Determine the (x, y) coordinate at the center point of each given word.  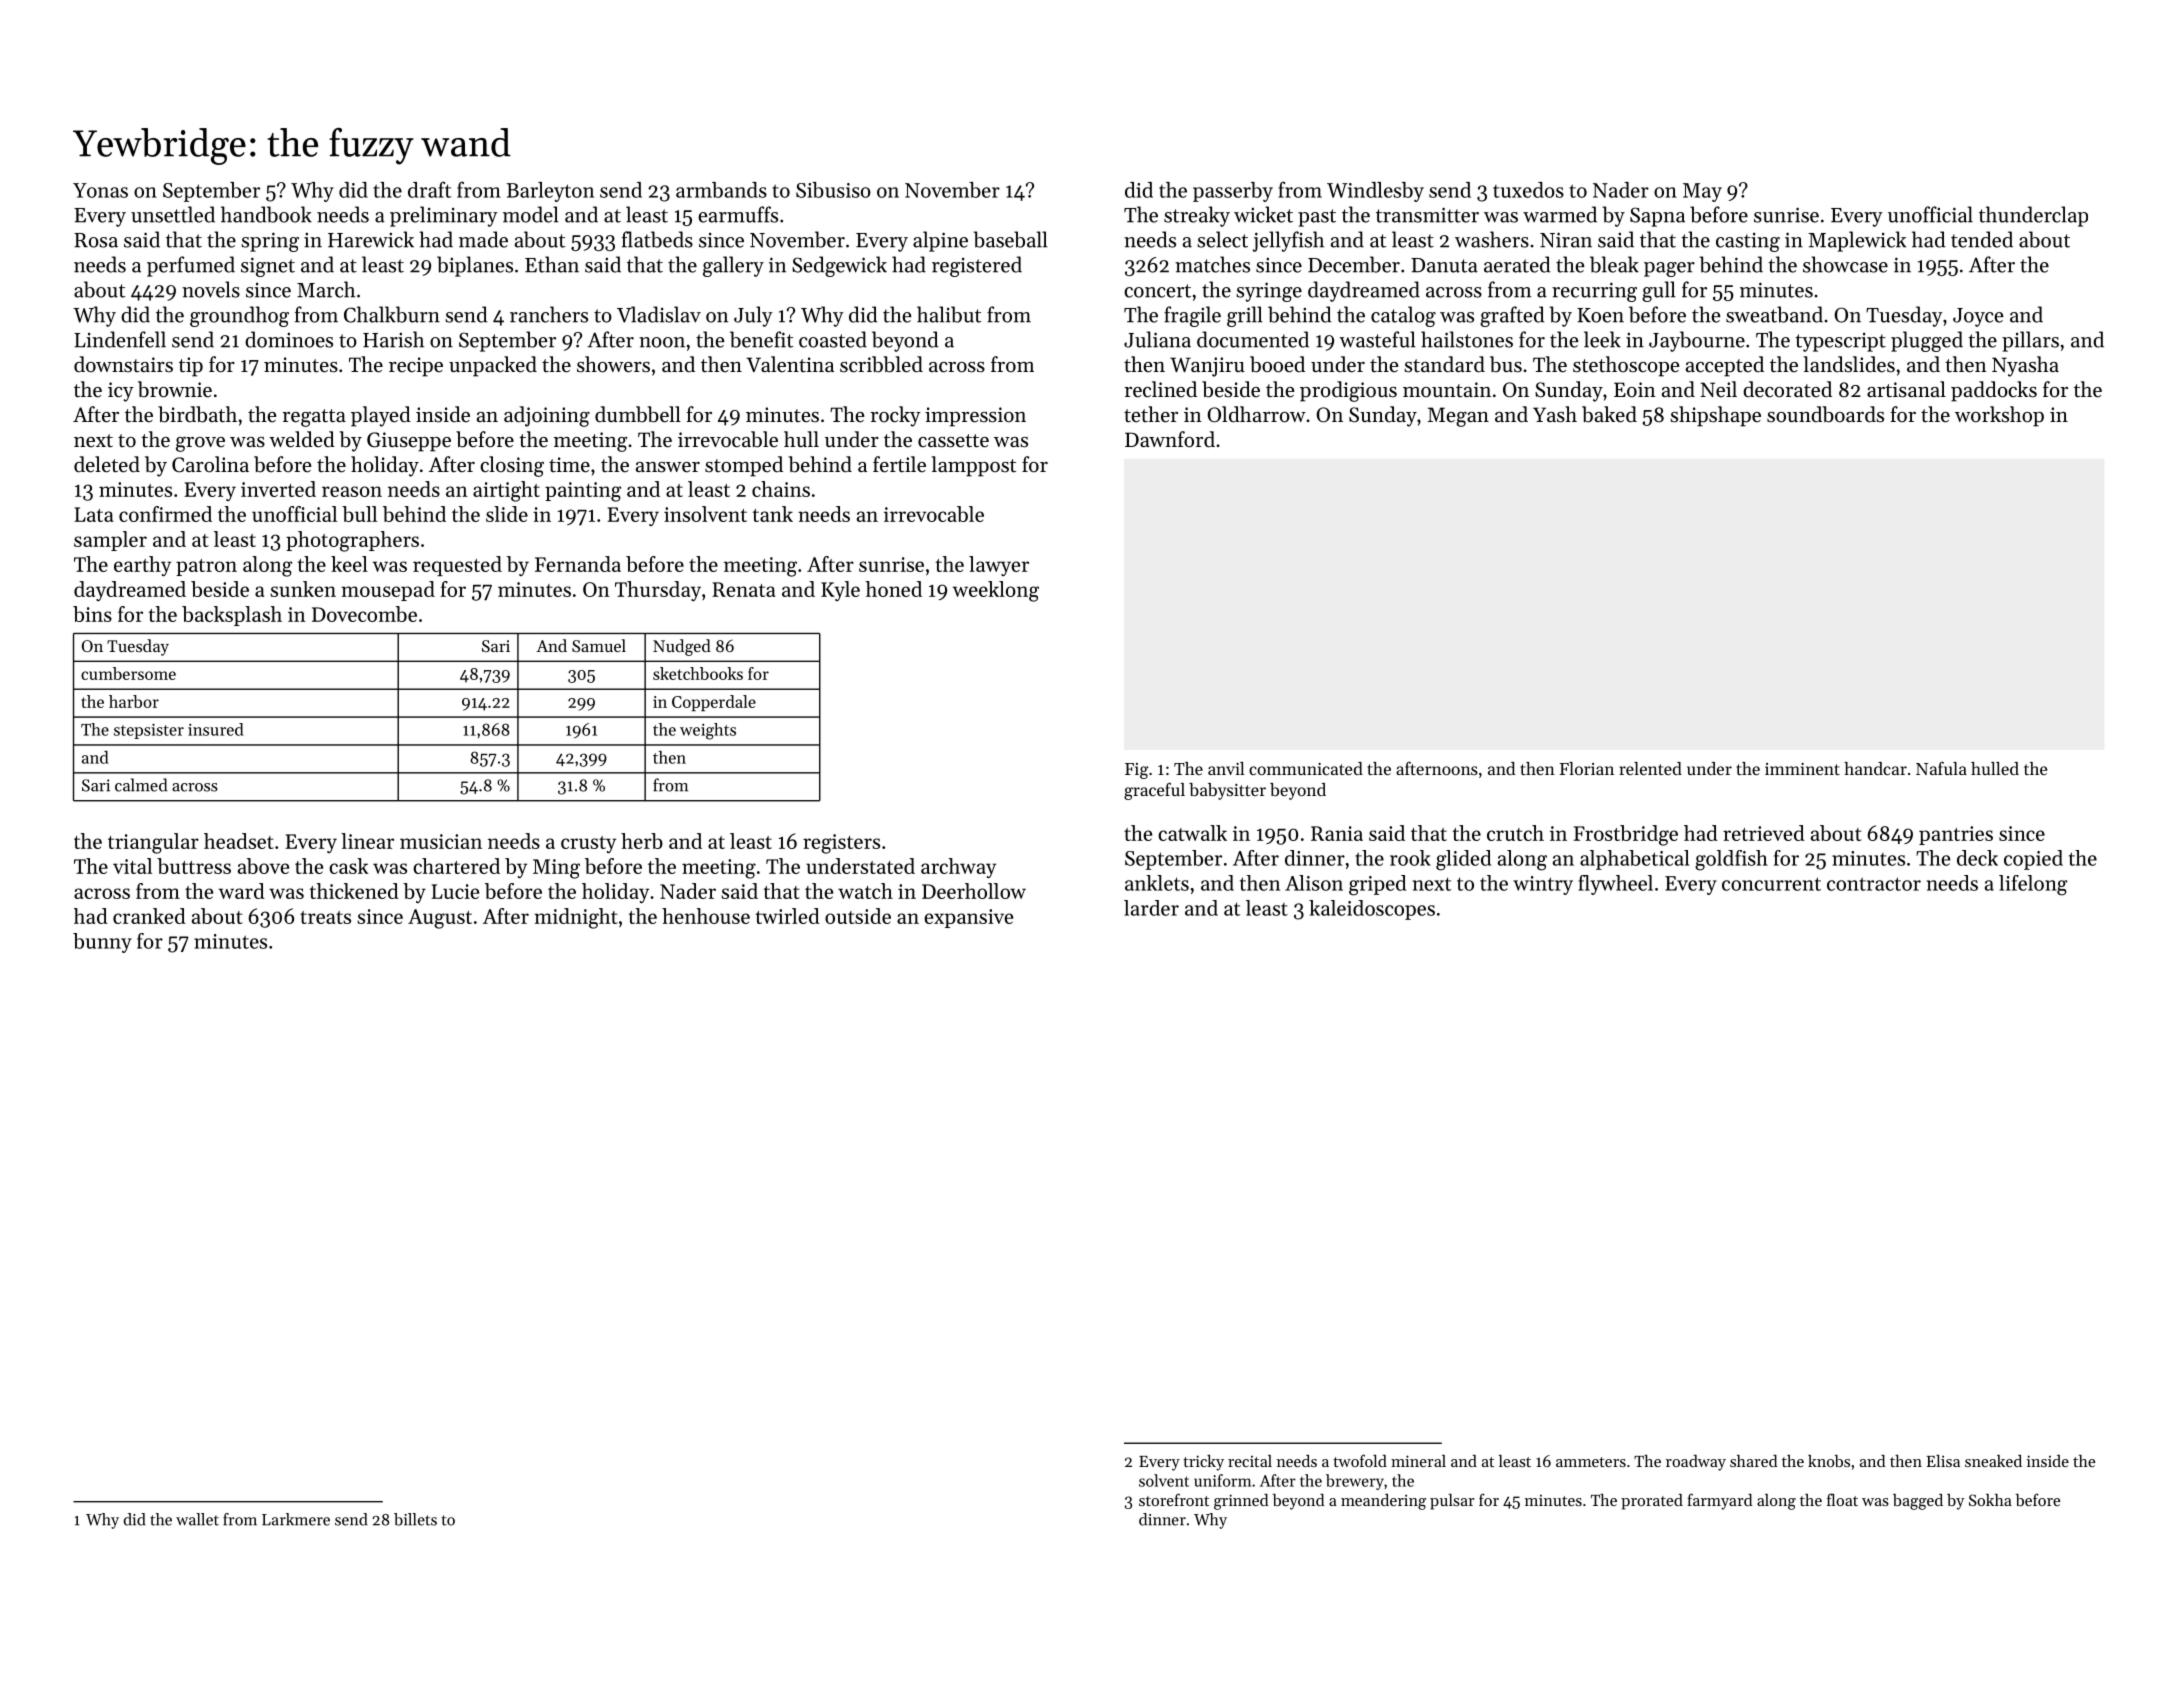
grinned (1241, 1502)
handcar (1875, 768)
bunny (102, 943)
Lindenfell (120, 339)
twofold (1360, 1460)
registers (841, 844)
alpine (940, 241)
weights (708, 731)
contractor (1874, 884)
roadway (1696, 1463)
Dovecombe (364, 614)
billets (415, 1519)
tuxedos (1528, 190)
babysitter (1227, 791)
